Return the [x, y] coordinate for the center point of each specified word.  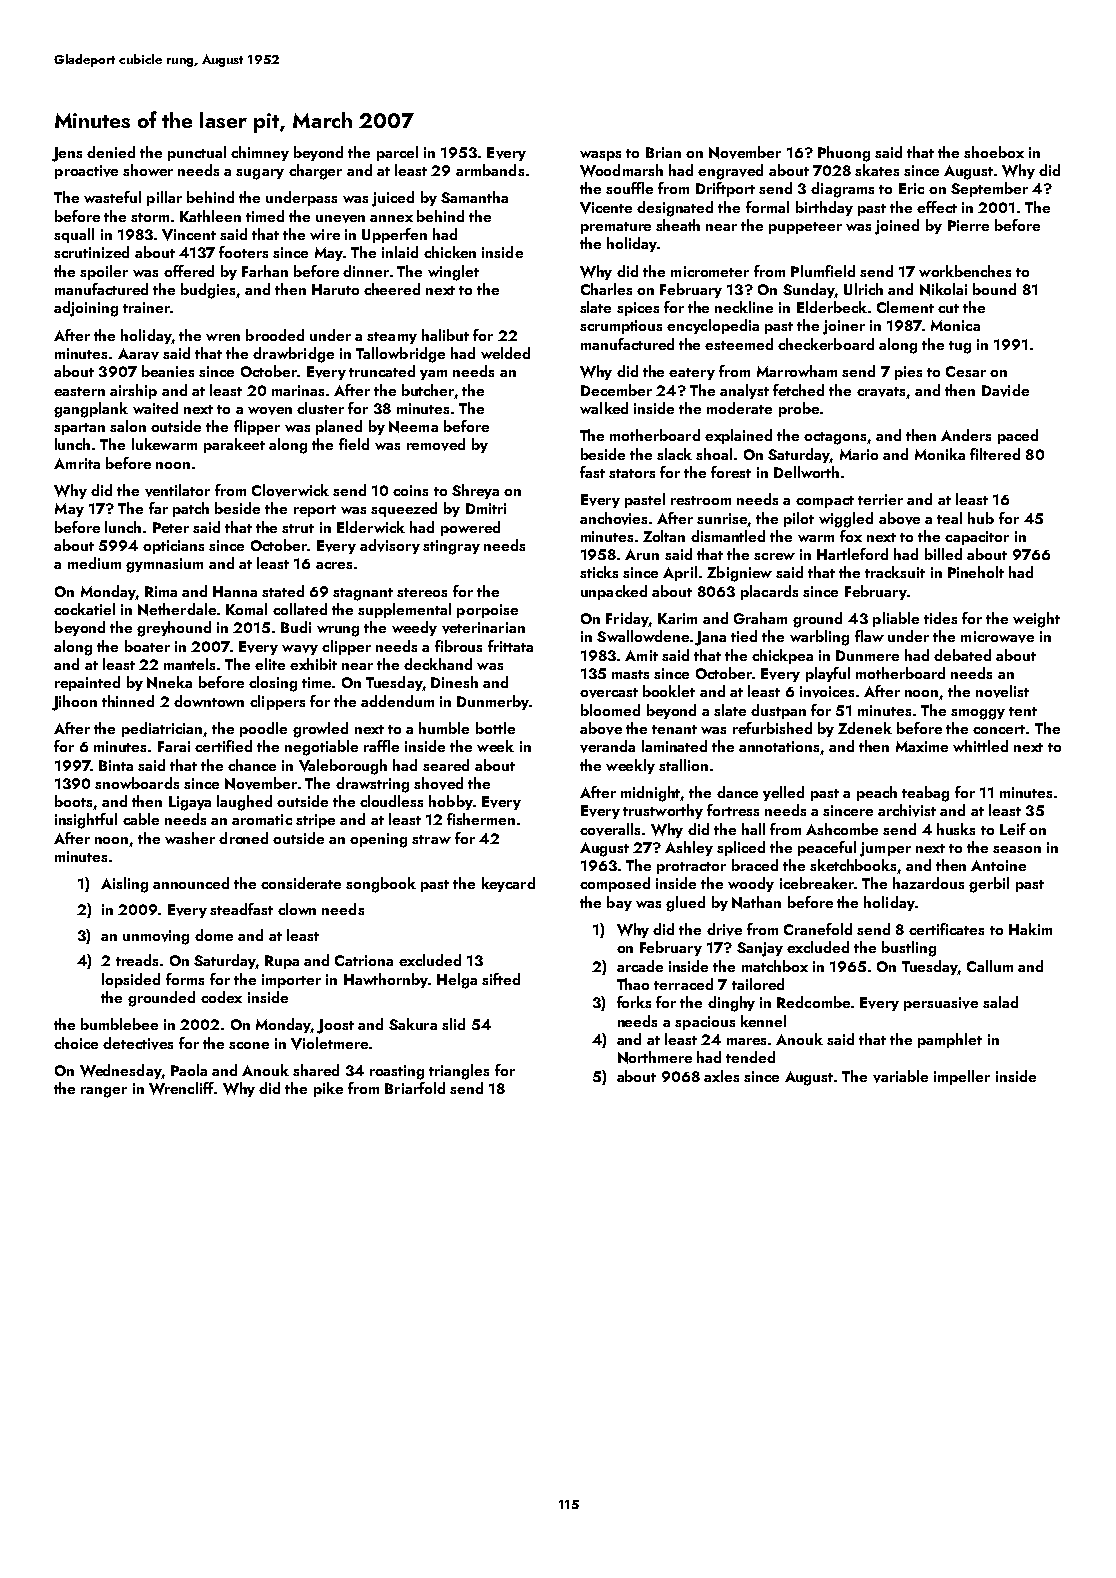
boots [73, 801]
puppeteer [805, 228]
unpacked [614, 592]
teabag [925, 794]
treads [137, 960]
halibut [445, 335]
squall [74, 235]
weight [1036, 620]
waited [155, 408]
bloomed [610, 710]
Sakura [413, 1024]
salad [1000, 1002]
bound [994, 289]
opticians [173, 547]
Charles [606, 289]
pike [328, 1089]
